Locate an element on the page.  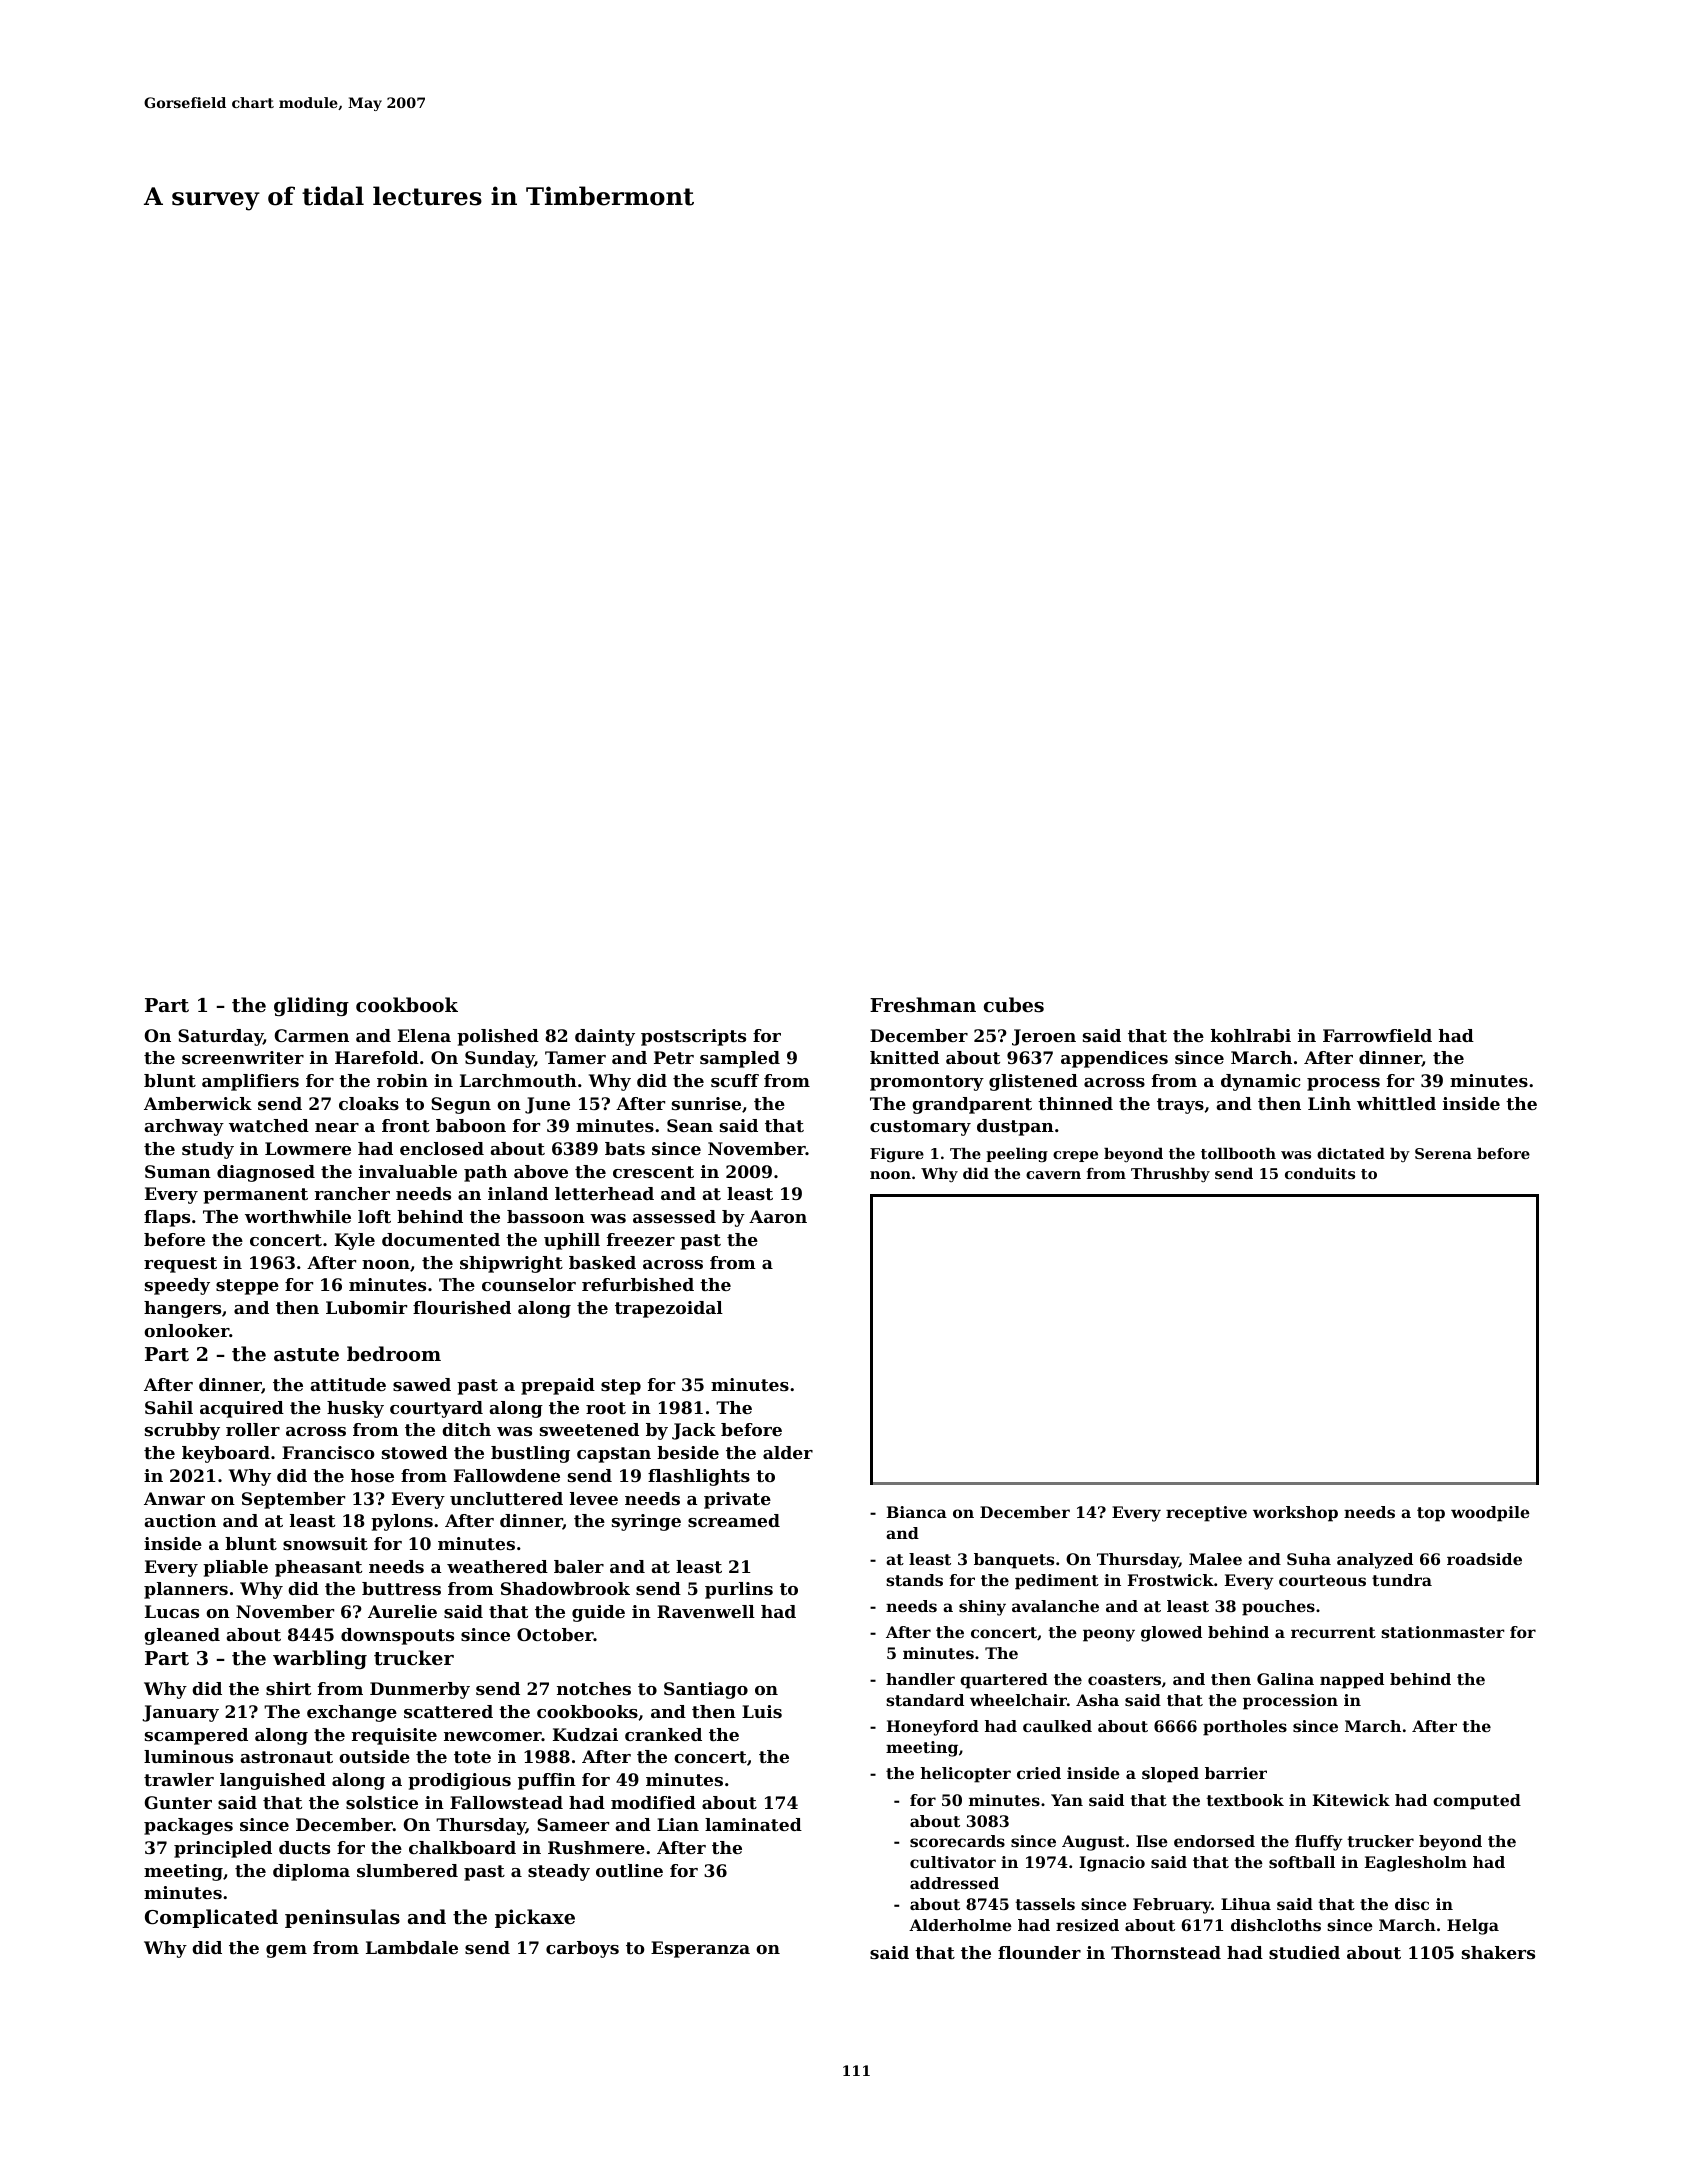
trapezoidal is located at coordinates (669, 1309).
